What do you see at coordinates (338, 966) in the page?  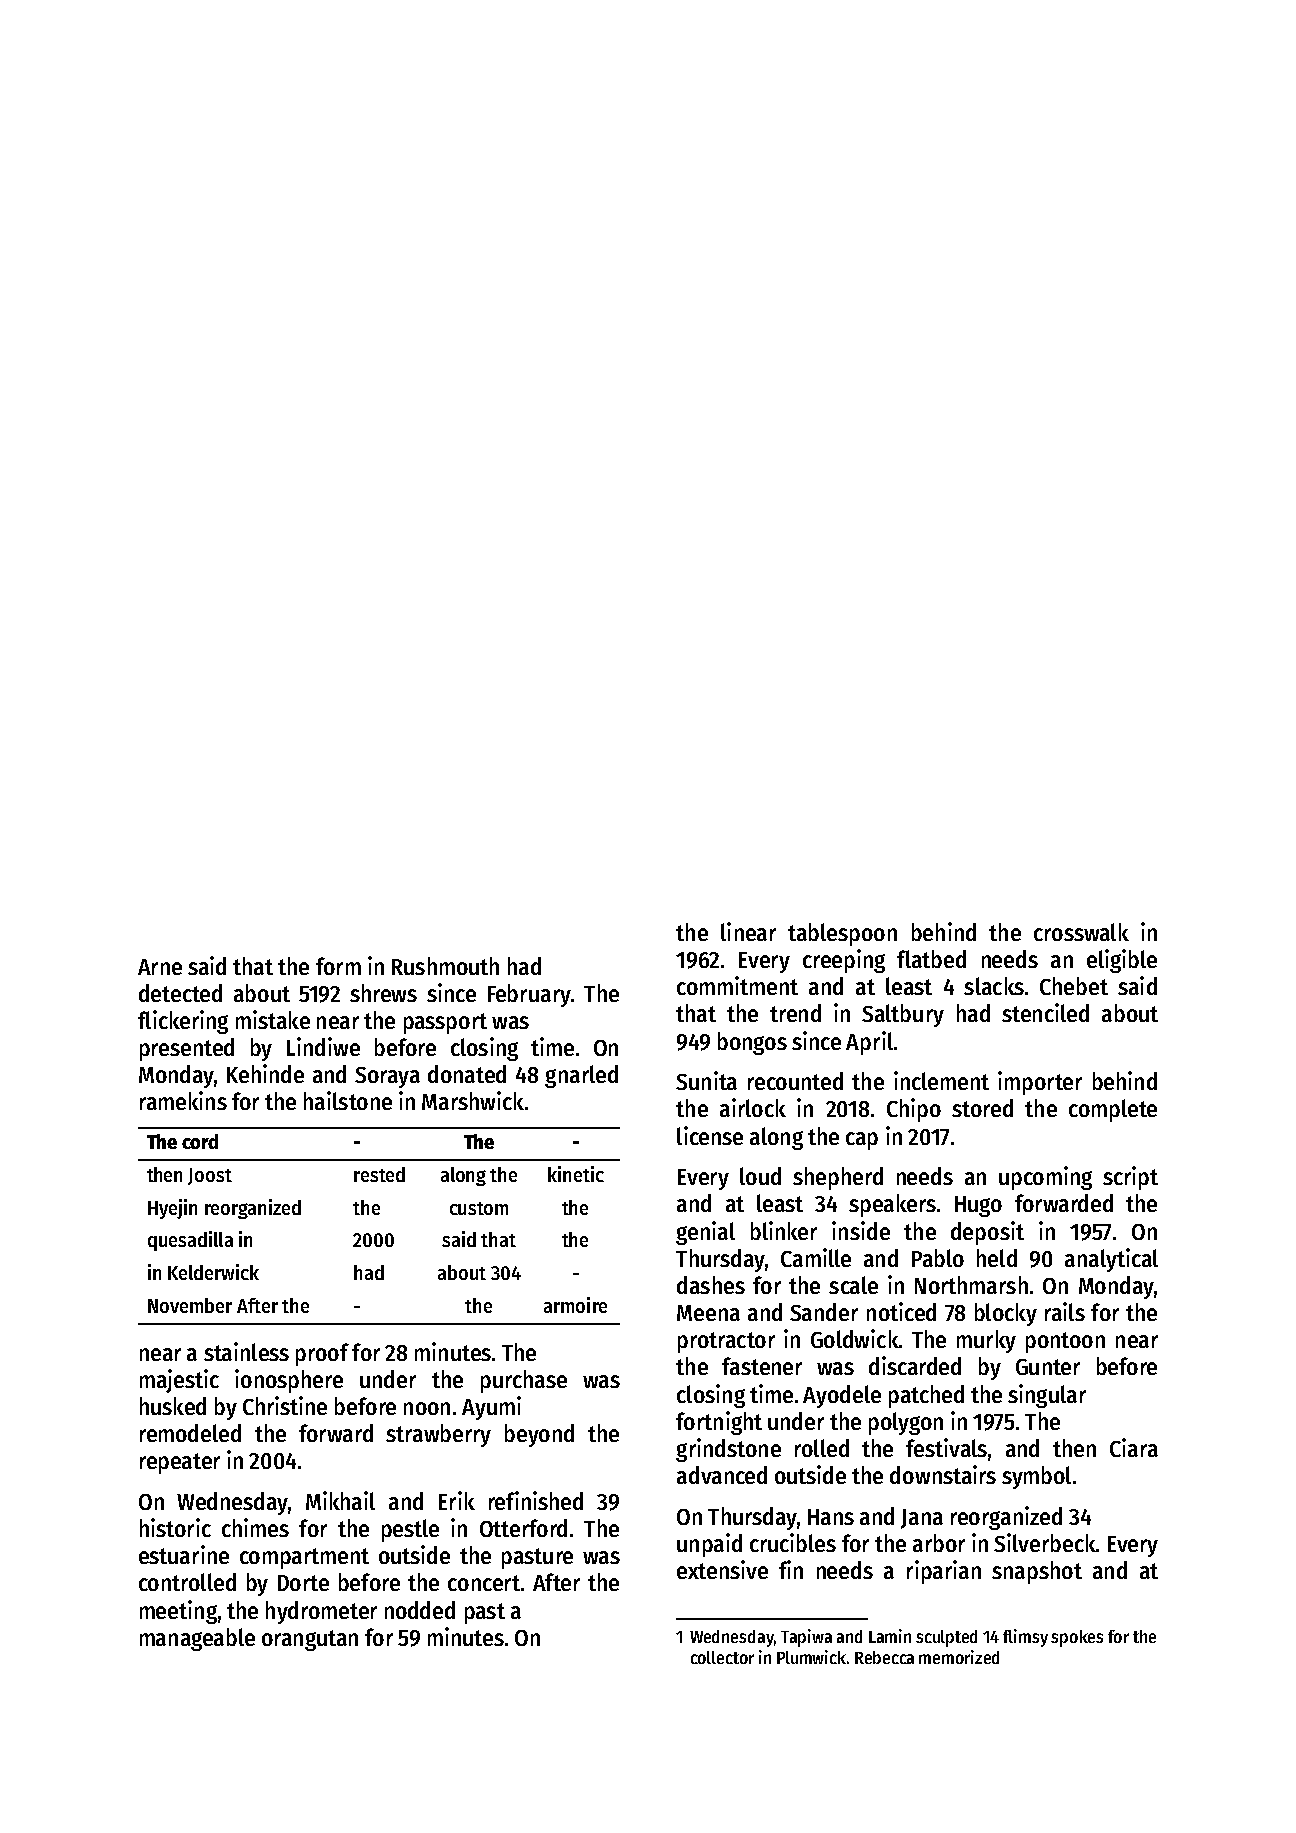 I see `form` at bounding box center [338, 966].
